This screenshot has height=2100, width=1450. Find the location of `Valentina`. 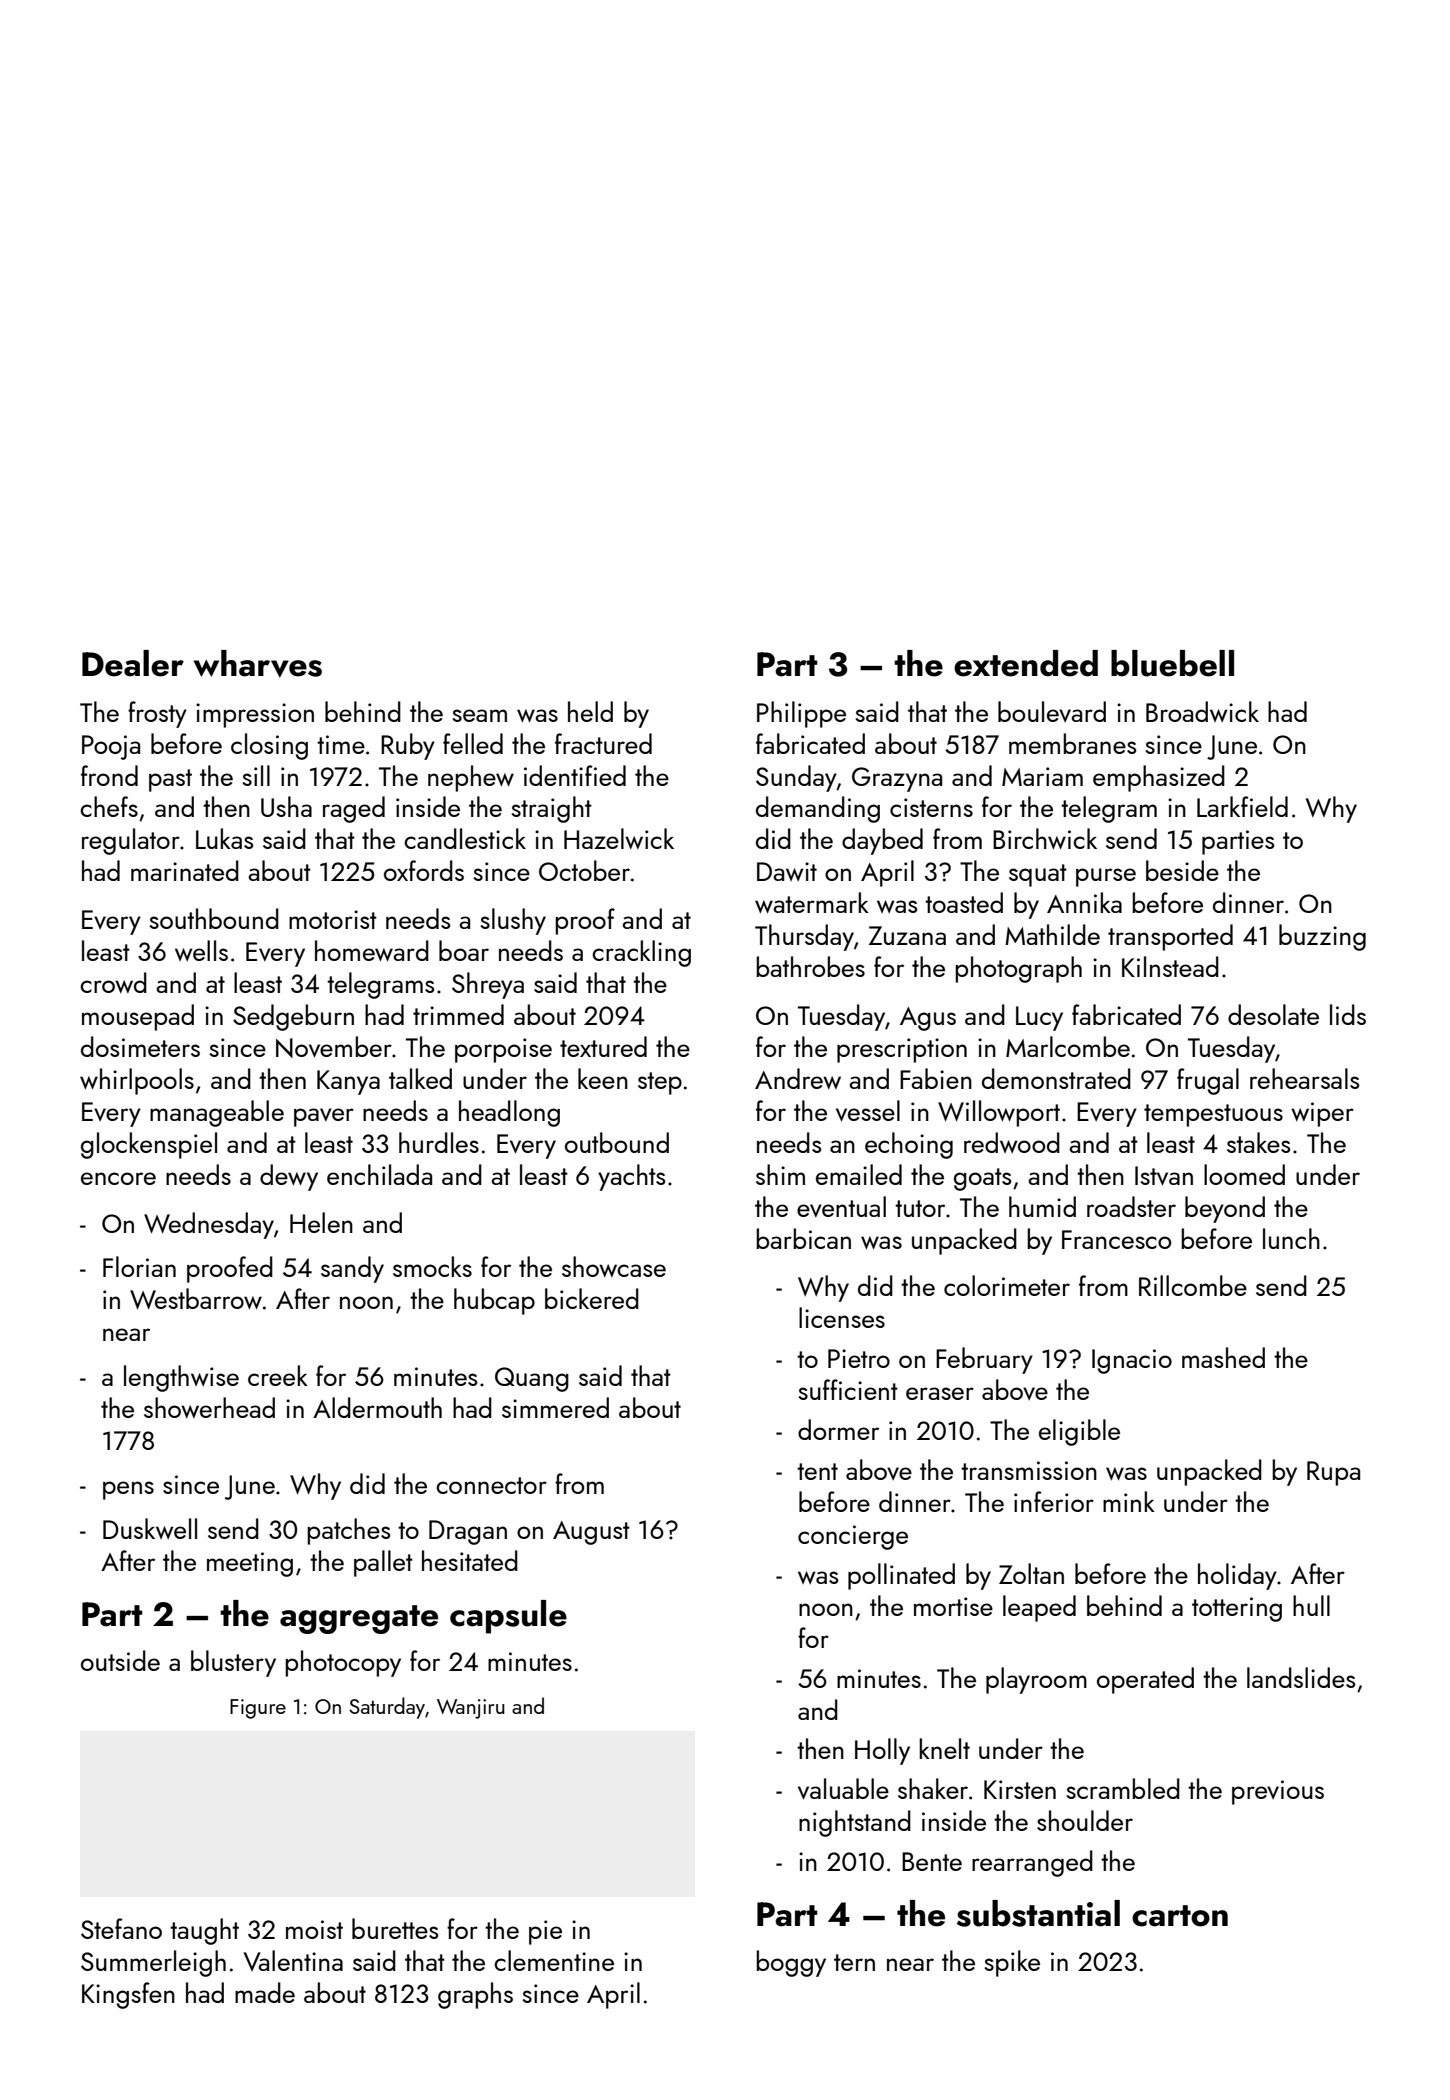

Valentina is located at coordinates (293, 1960).
